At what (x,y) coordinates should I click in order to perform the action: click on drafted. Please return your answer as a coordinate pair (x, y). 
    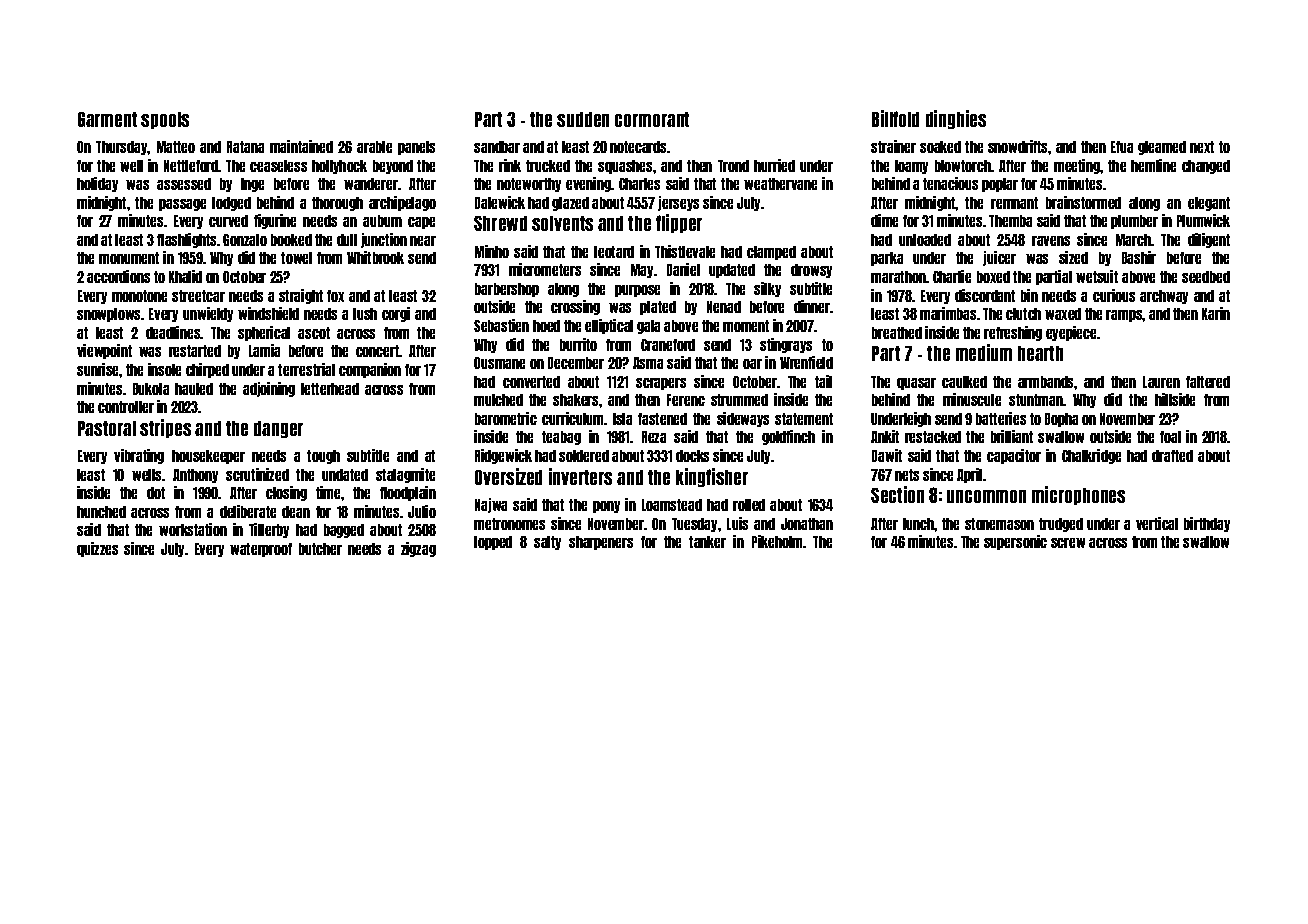
    Looking at the image, I should click on (1172, 456).
